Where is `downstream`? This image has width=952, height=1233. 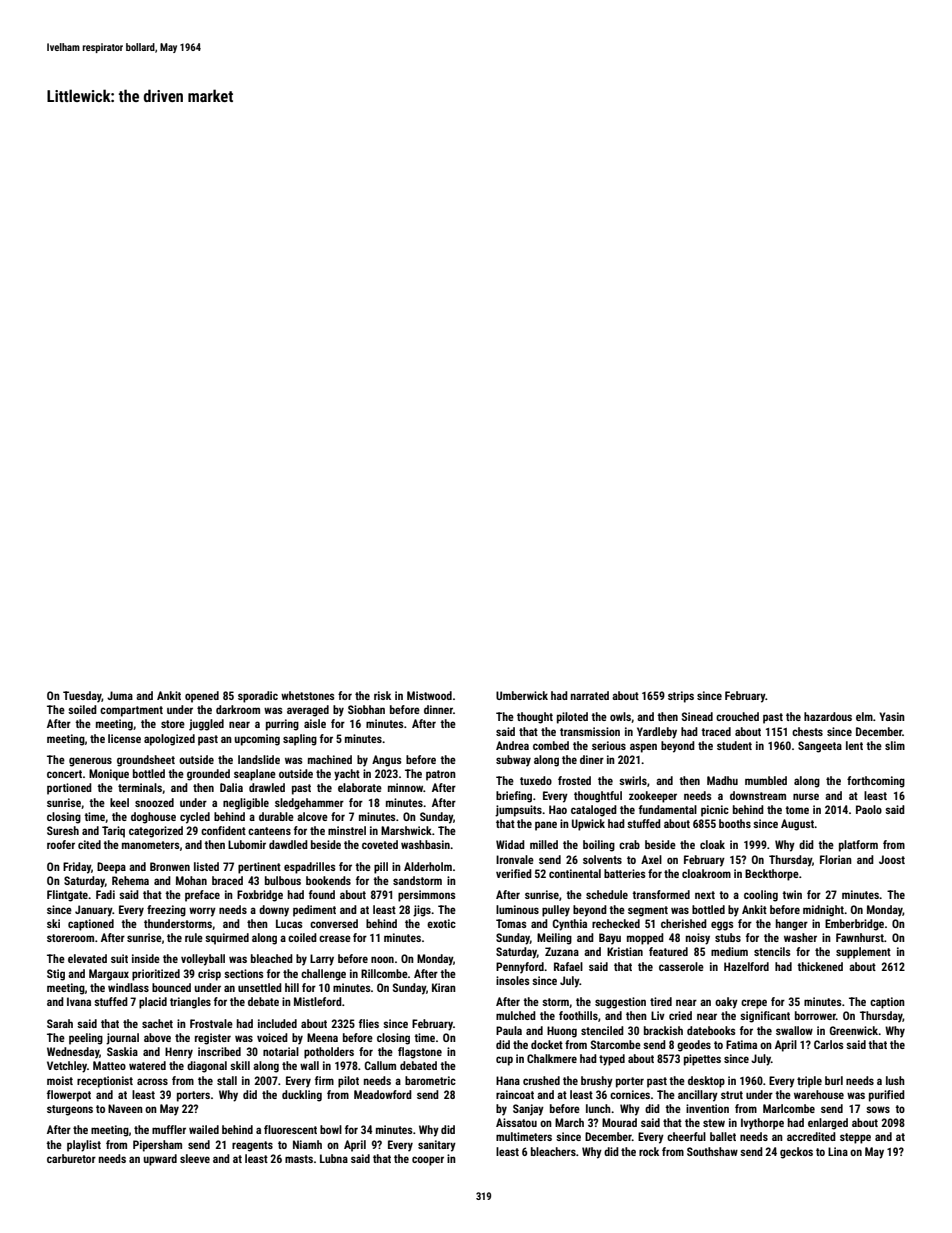
downstream is located at coordinates (758, 795).
